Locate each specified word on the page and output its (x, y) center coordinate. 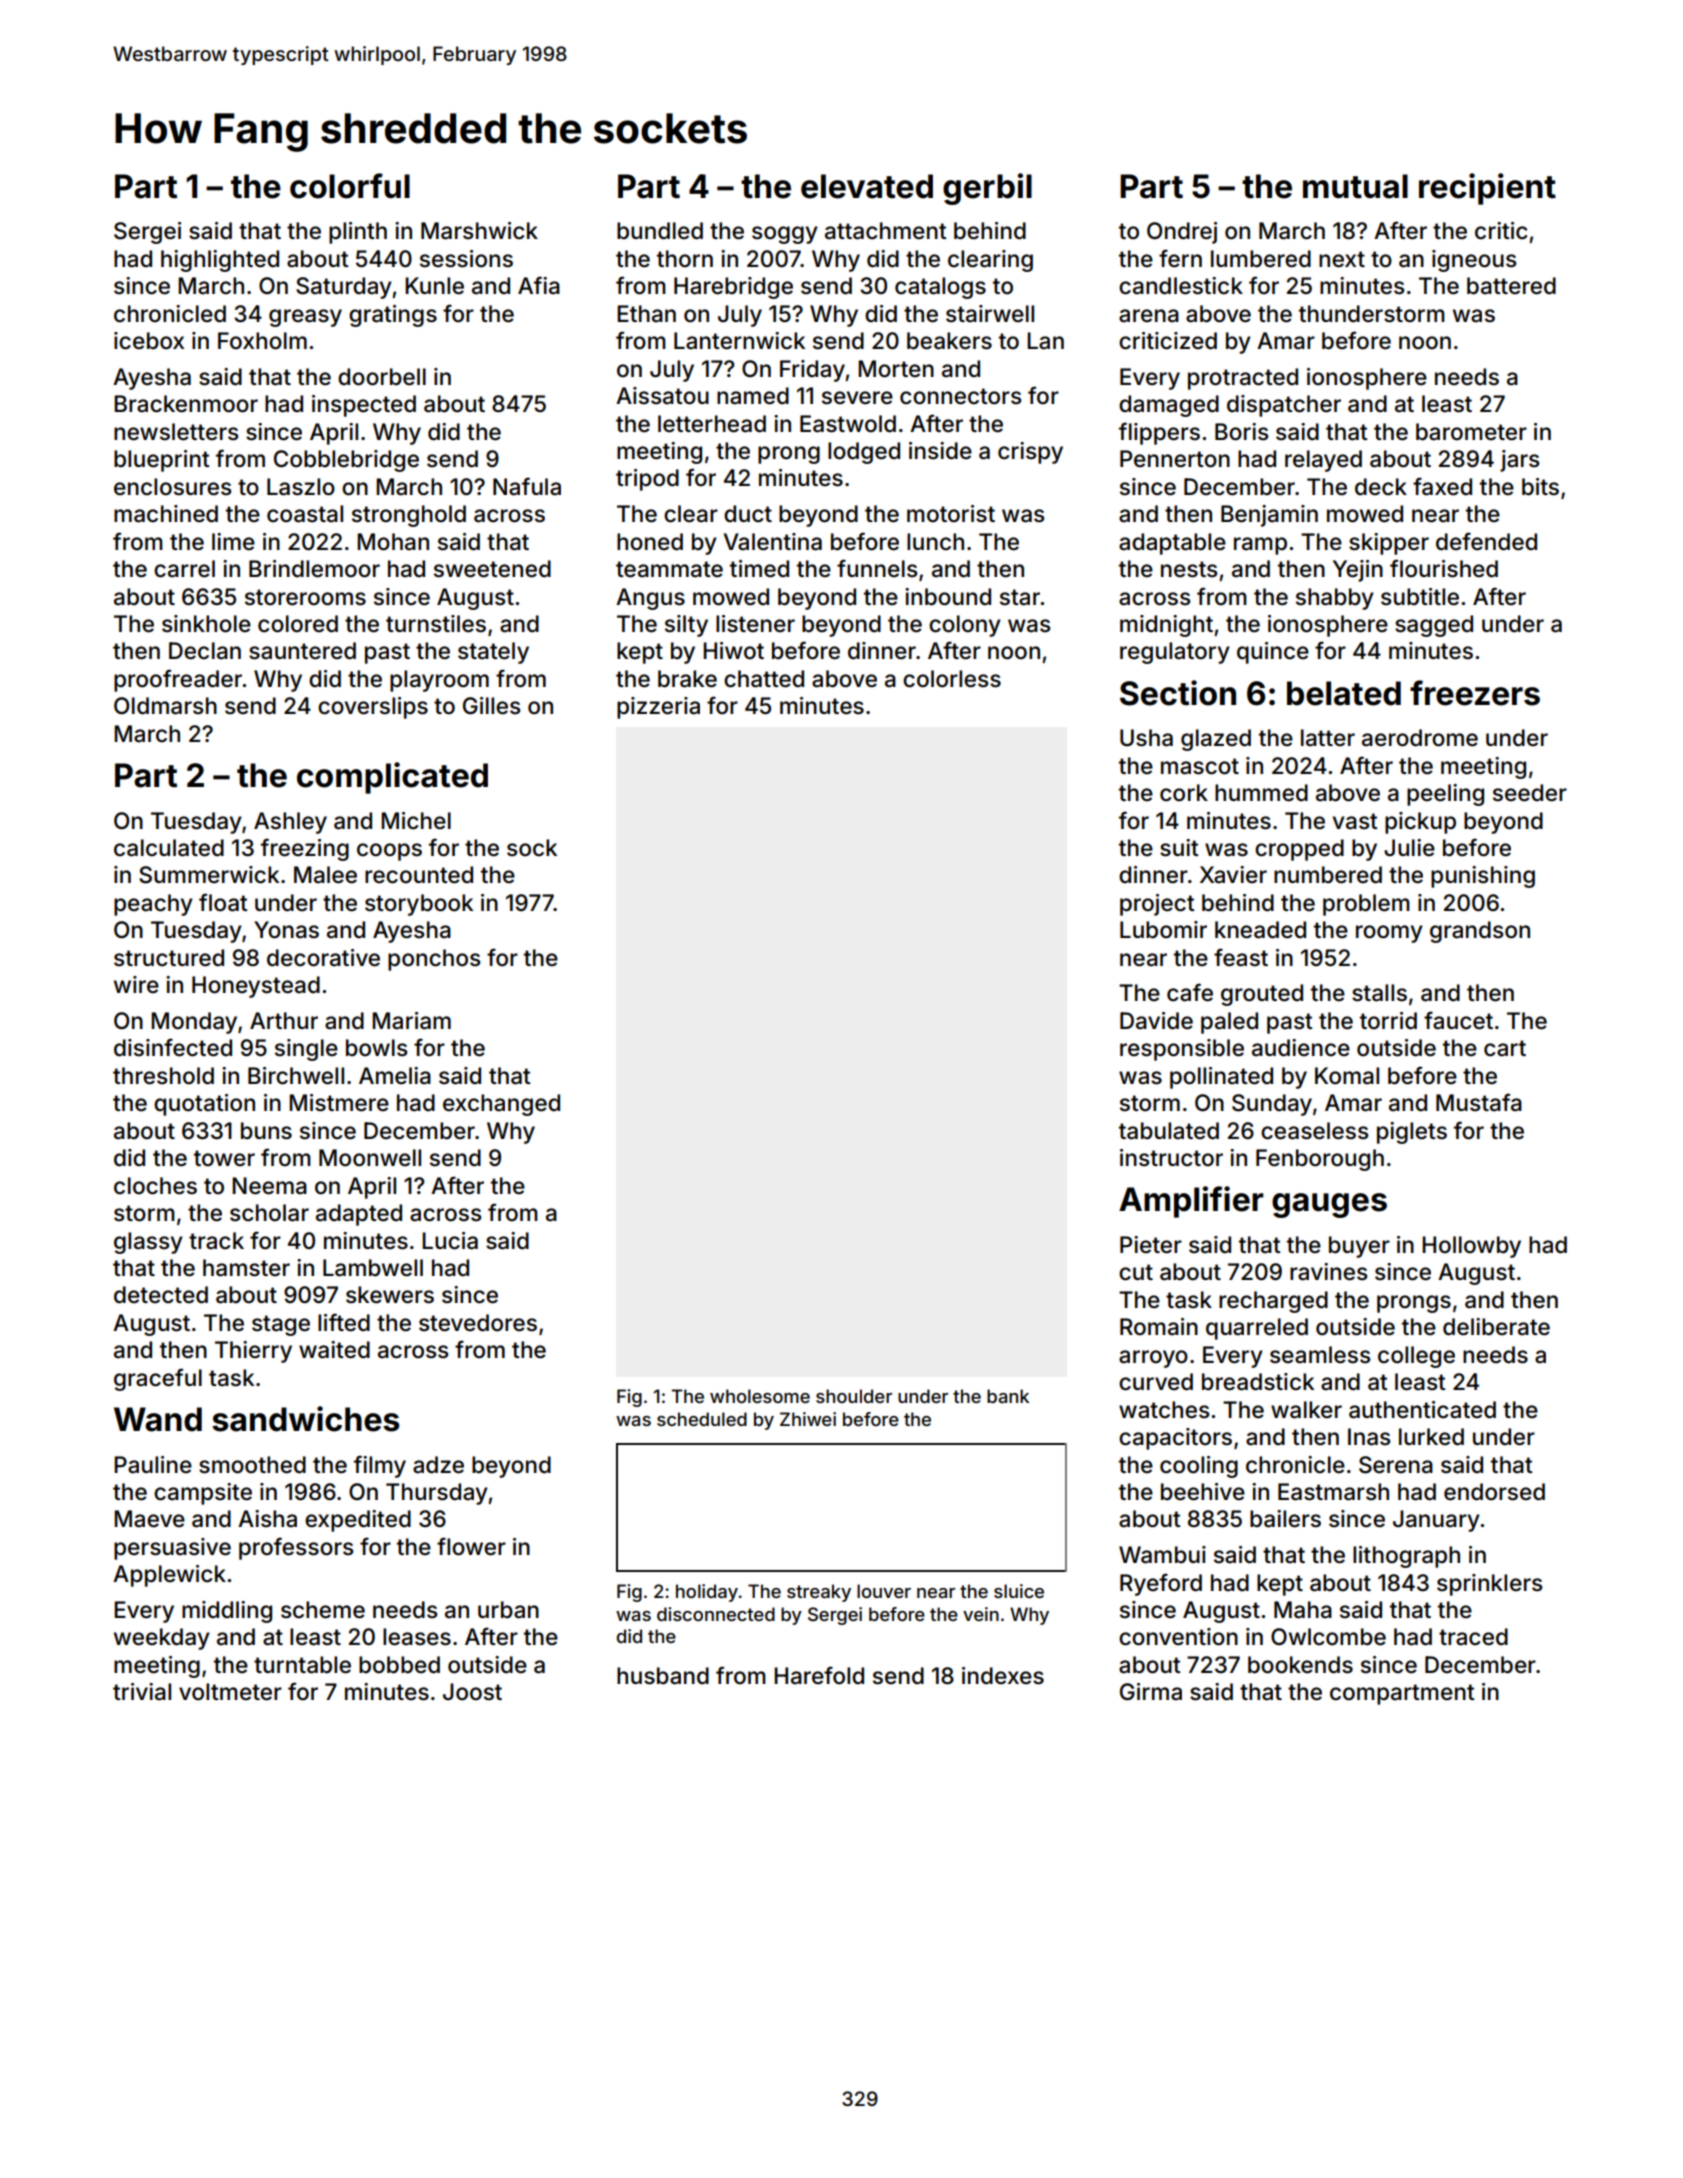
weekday (162, 1639)
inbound (948, 597)
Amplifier (1191, 1202)
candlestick (1181, 286)
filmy (380, 1466)
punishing (1483, 877)
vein (981, 1614)
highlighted (220, 261)
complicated (392, 778)
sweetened (492, 569)
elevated (867, 186)
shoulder (854, 1396)
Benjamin (1269, 516)
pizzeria (658, 708)
